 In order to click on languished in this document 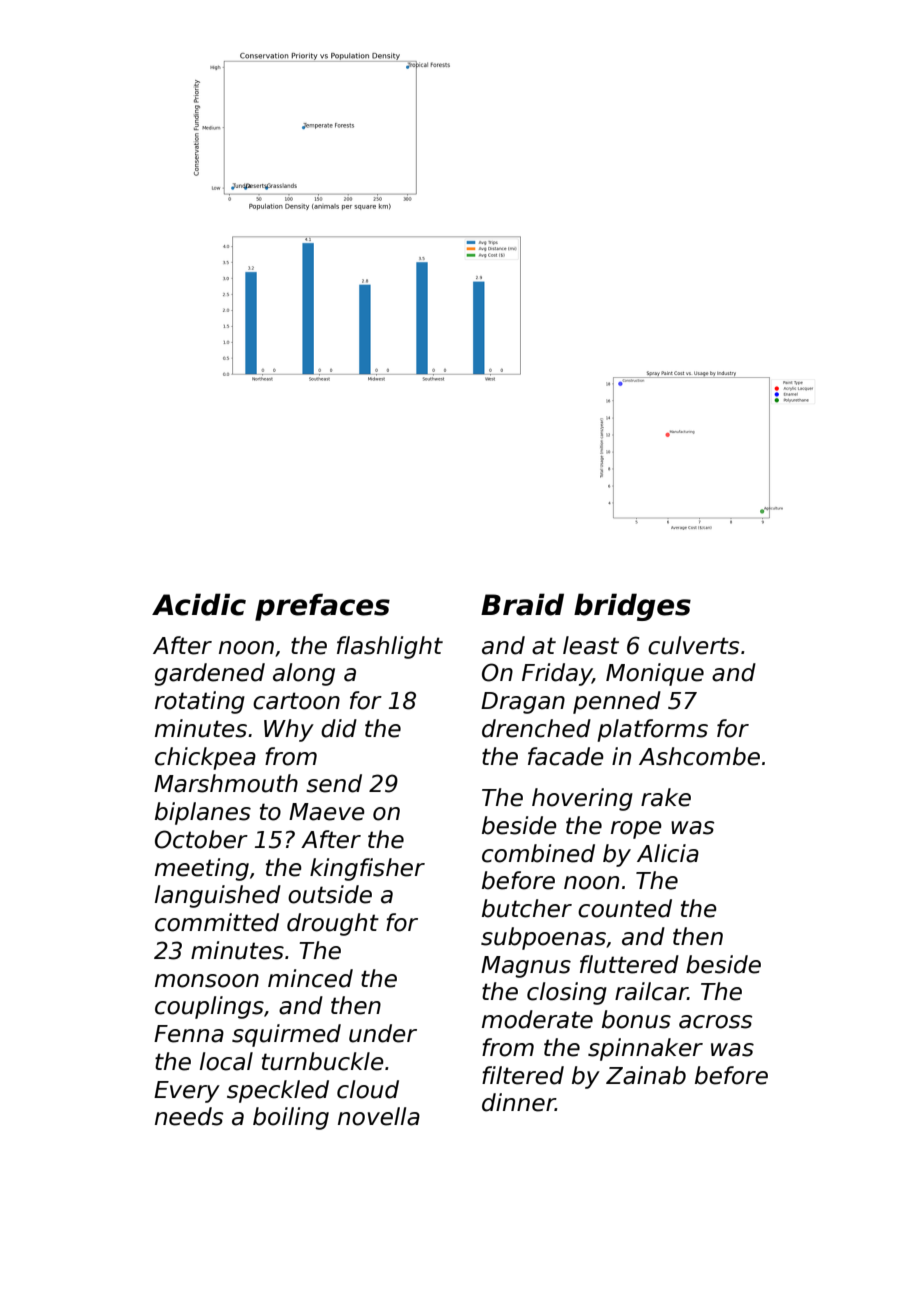, I will do `click(218, 896)`.
